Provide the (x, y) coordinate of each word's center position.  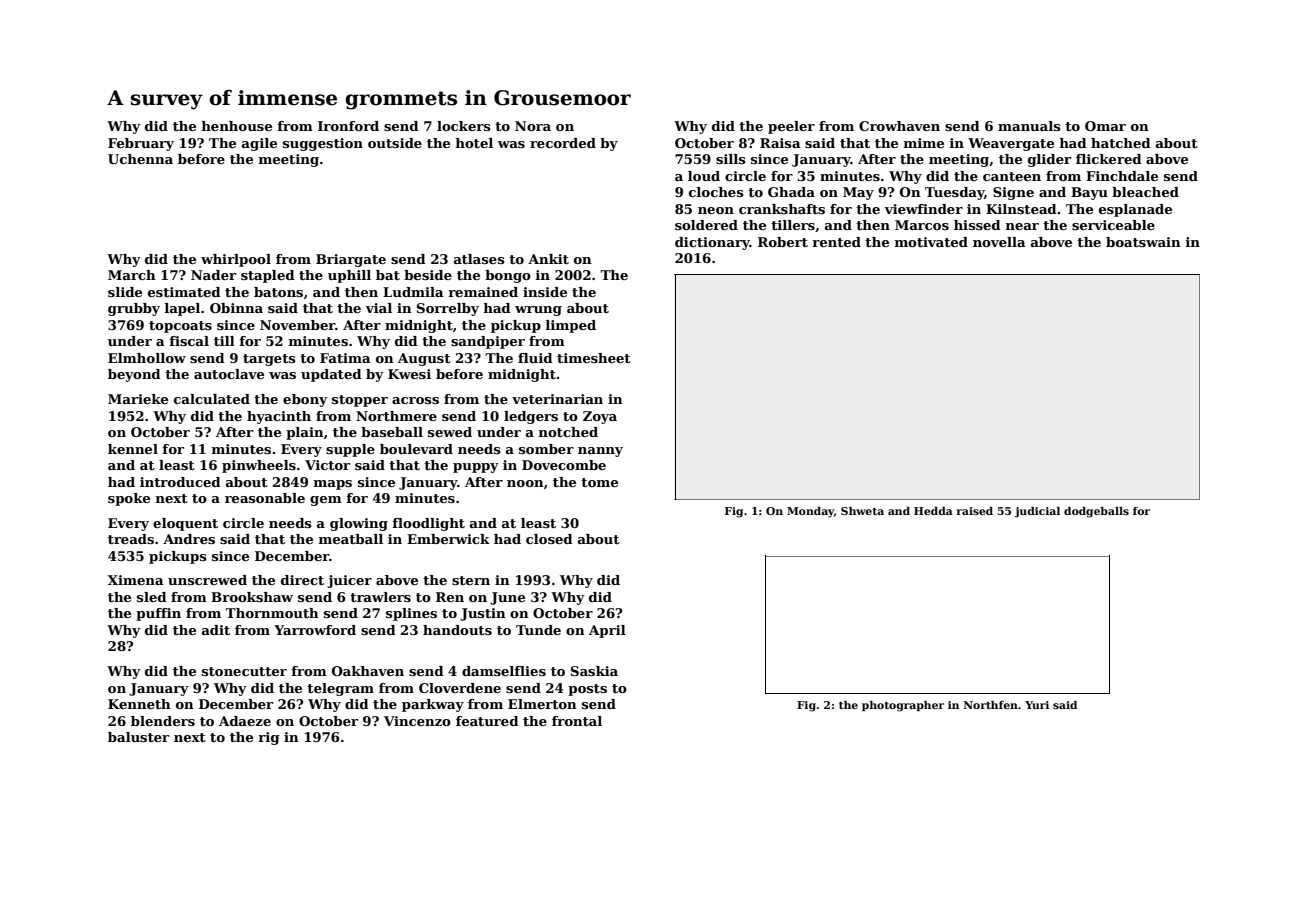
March (132, 275)
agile (259, 144)
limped (571, 326)
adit (216, 630)
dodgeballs (1096, 512)
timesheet (594, 358)
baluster (138, 737)
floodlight (428, 524)
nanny (600, 452)
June (507, 598)
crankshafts (782, 209)
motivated (931, 242)
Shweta (862, 511)
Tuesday (954, 193)
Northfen (991, 705)
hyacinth (279, 417)
